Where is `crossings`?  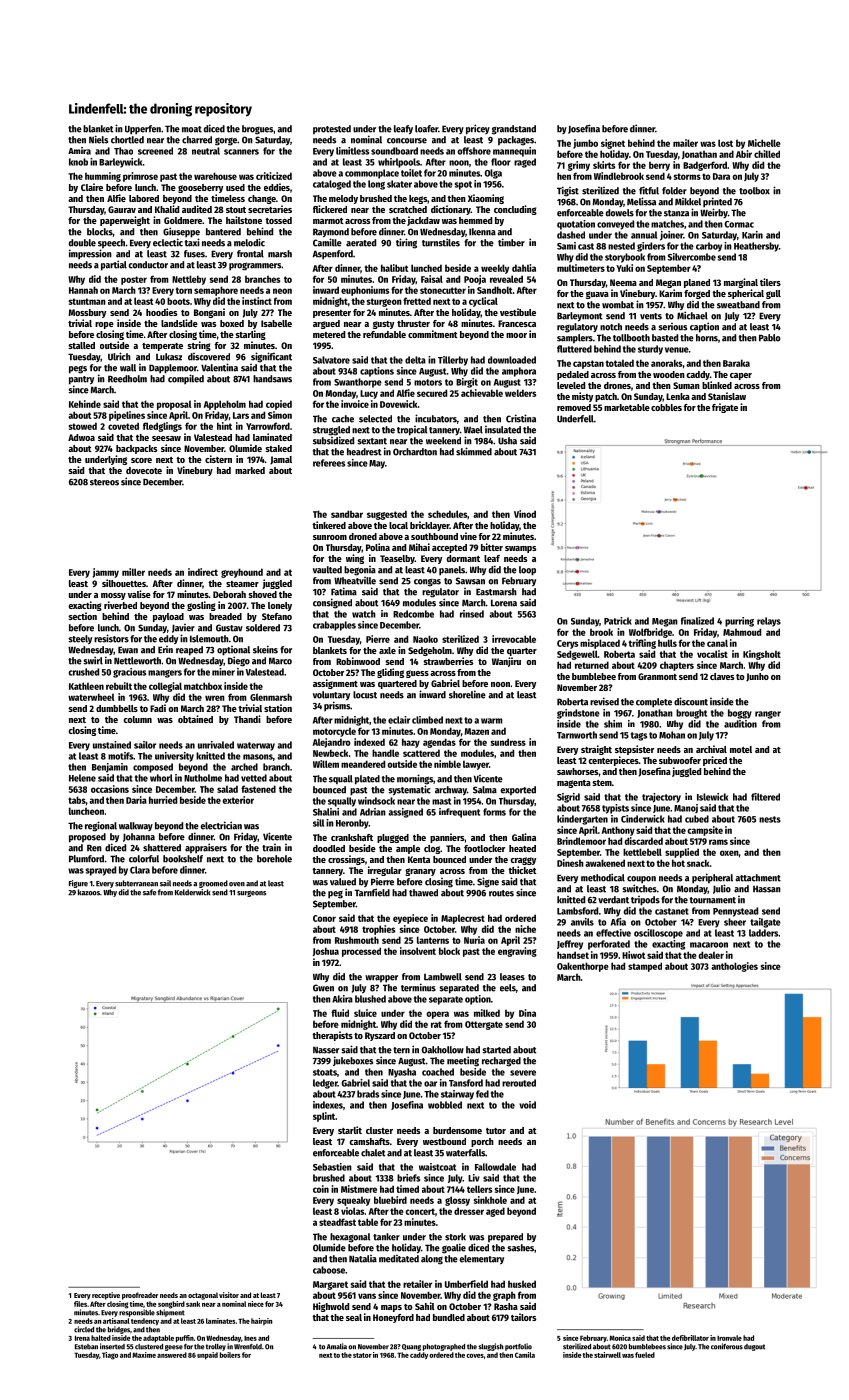 crossings is located at coordinates (346, 860).
